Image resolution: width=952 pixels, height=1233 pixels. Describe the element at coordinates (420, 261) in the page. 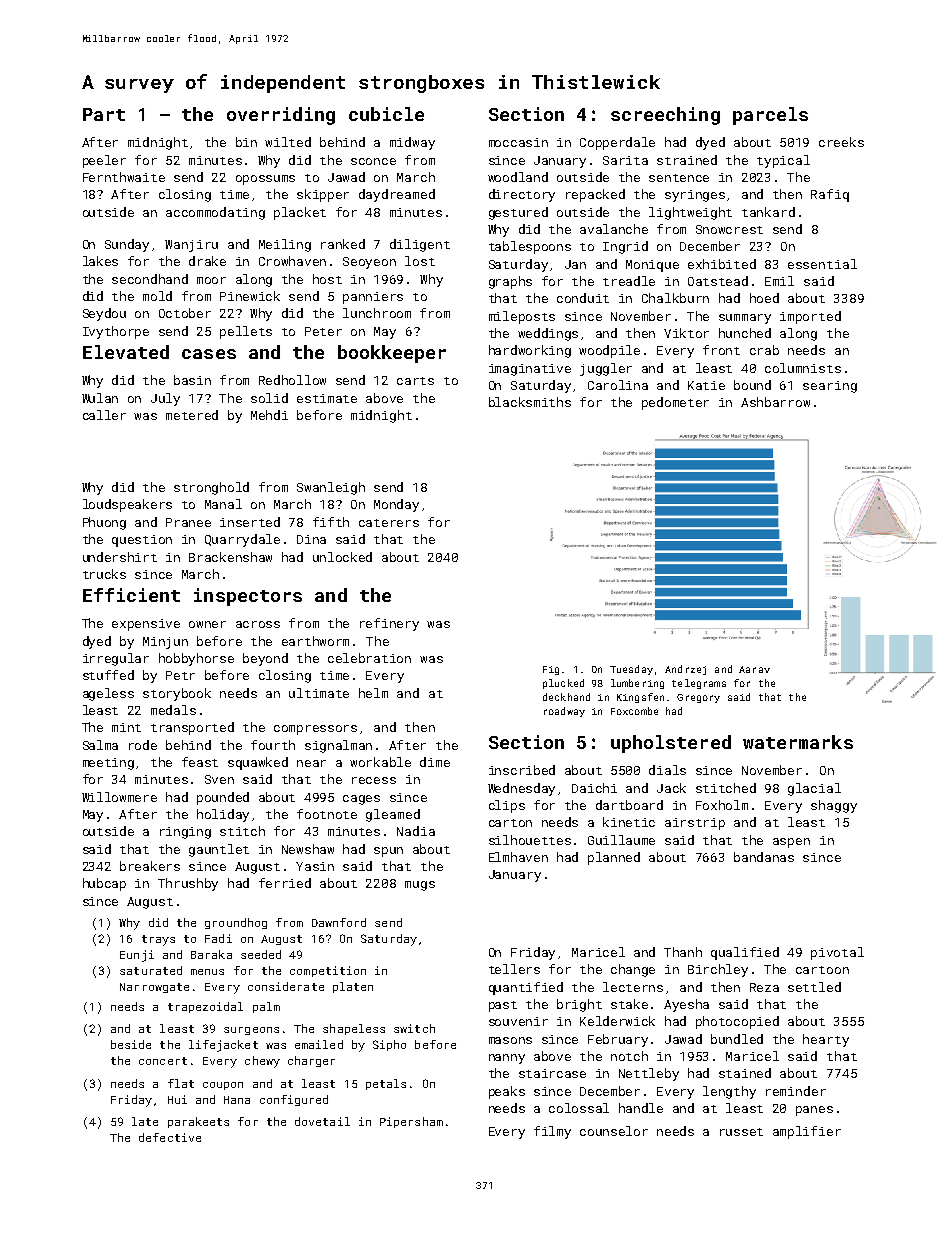

I see `lost` at that location.
